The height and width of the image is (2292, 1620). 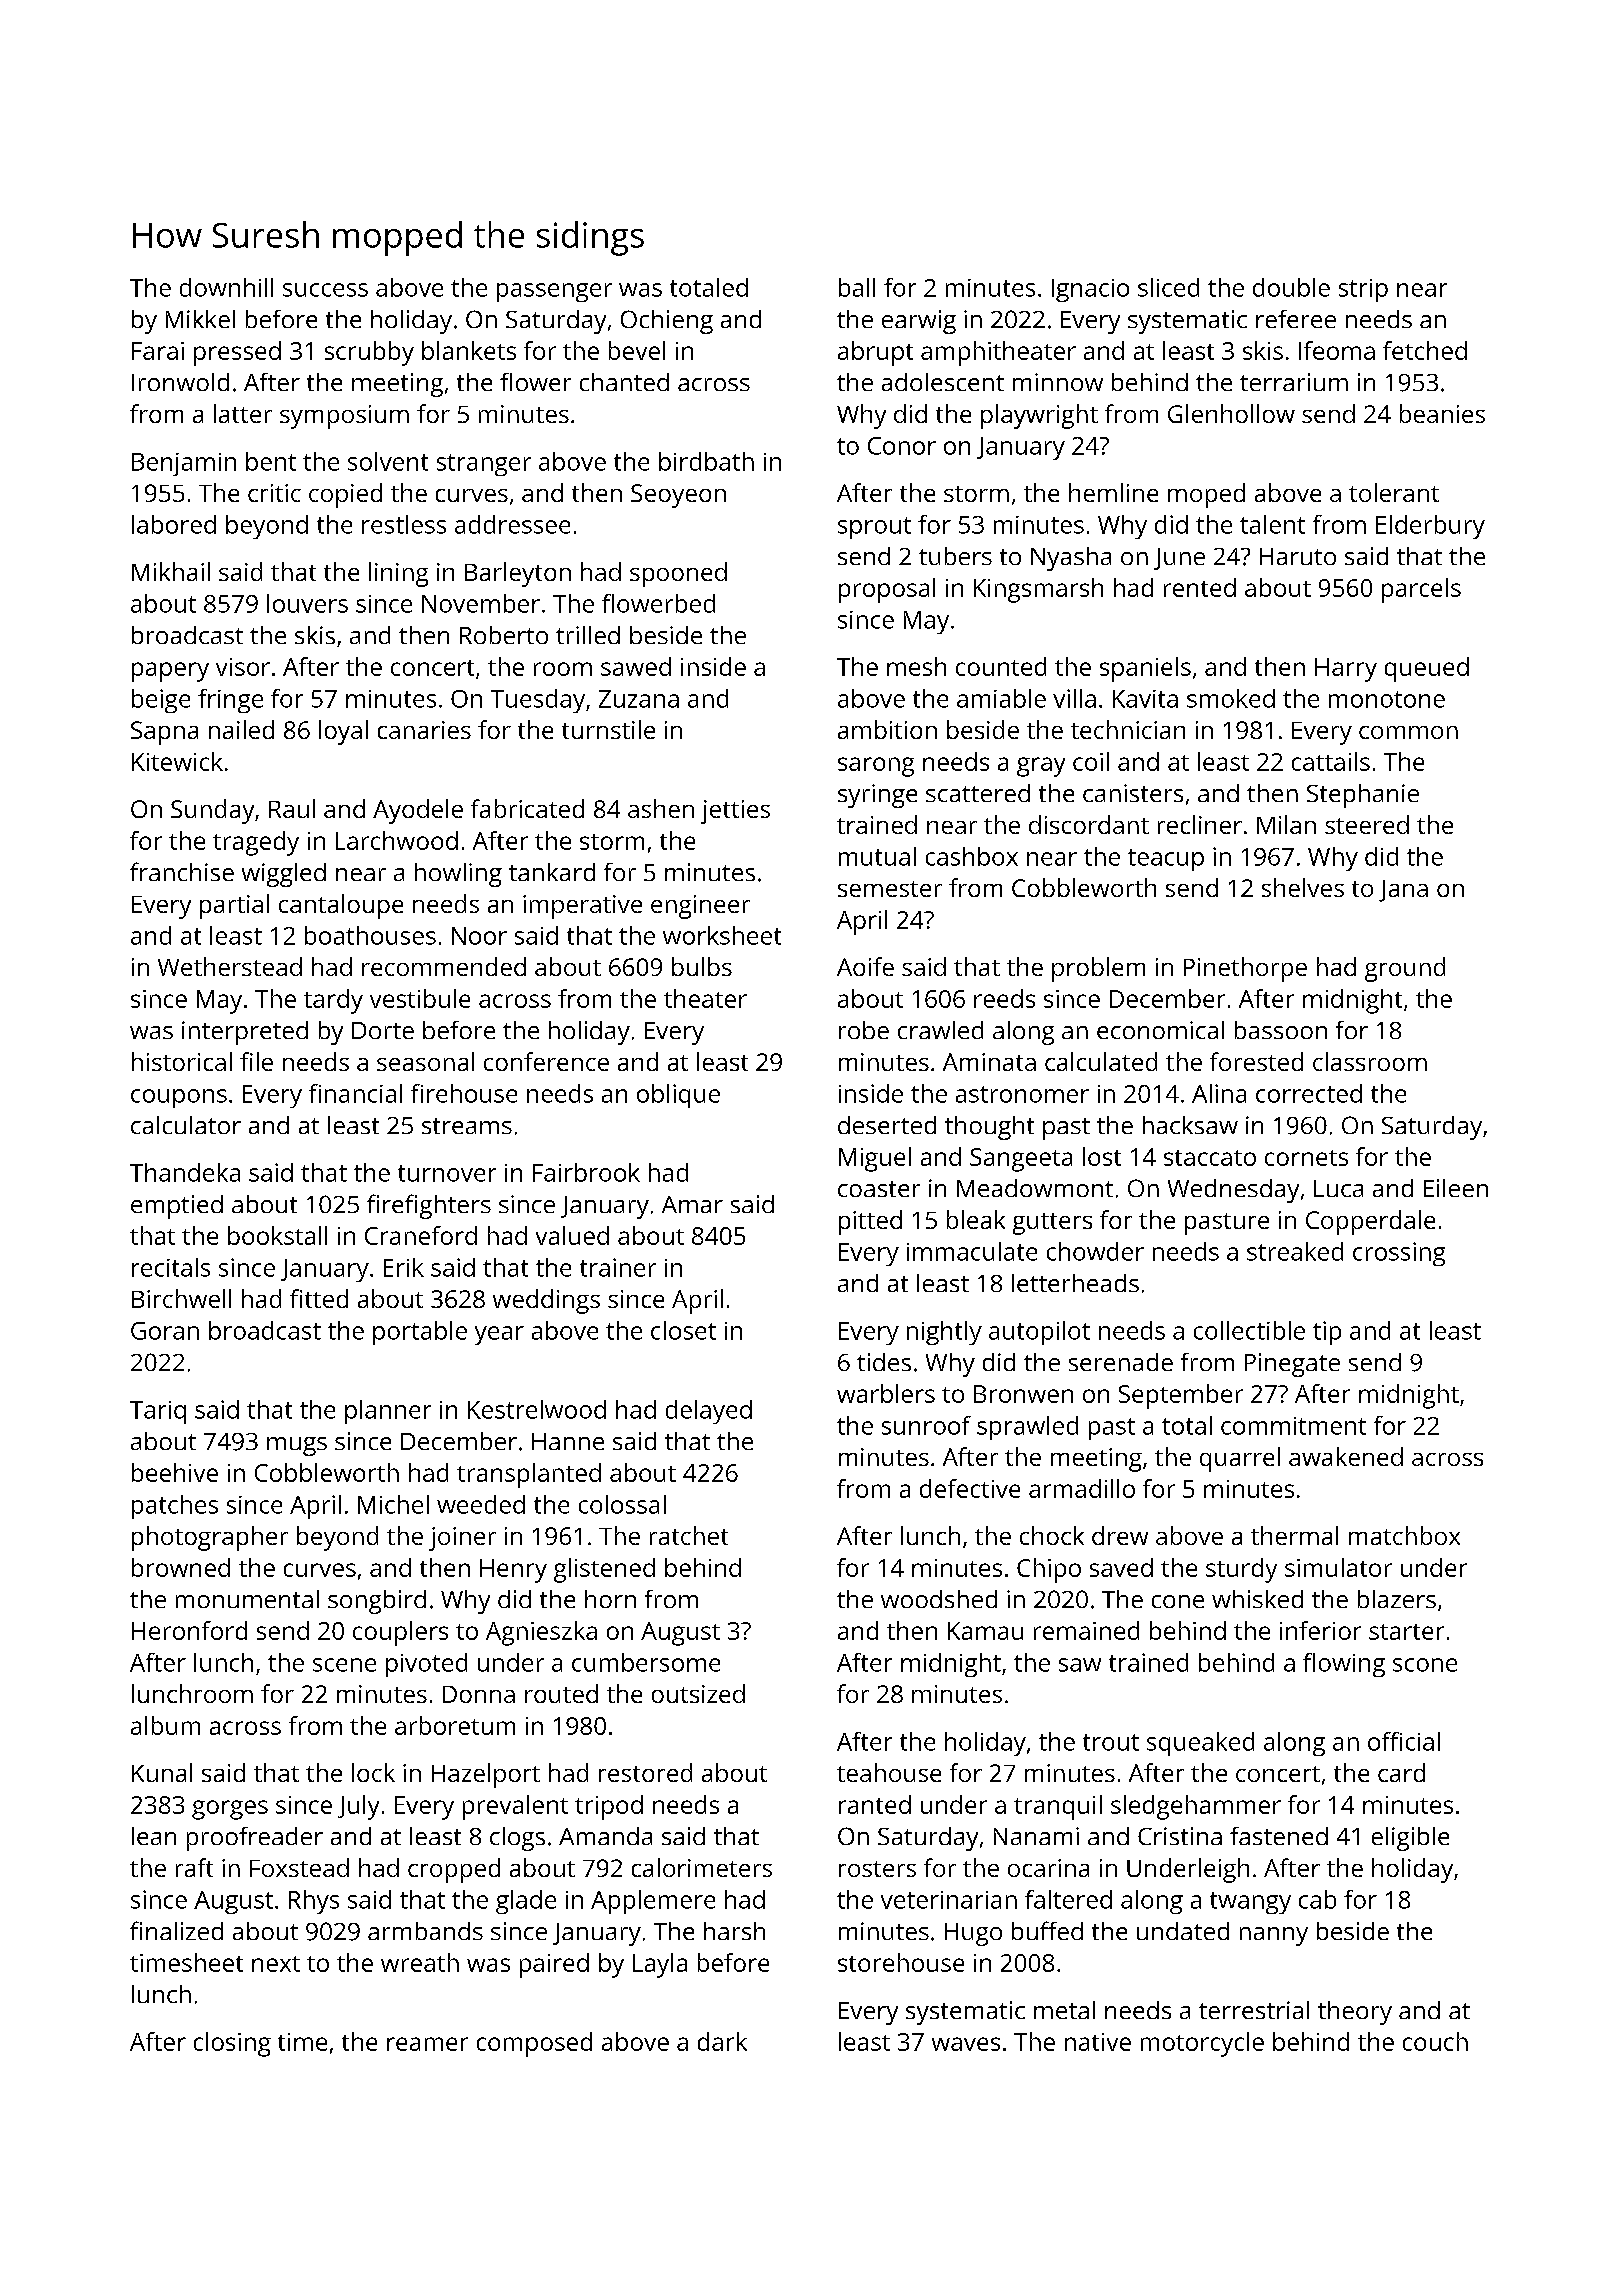 I want to click on historical, so click(x=182, y=1061).
